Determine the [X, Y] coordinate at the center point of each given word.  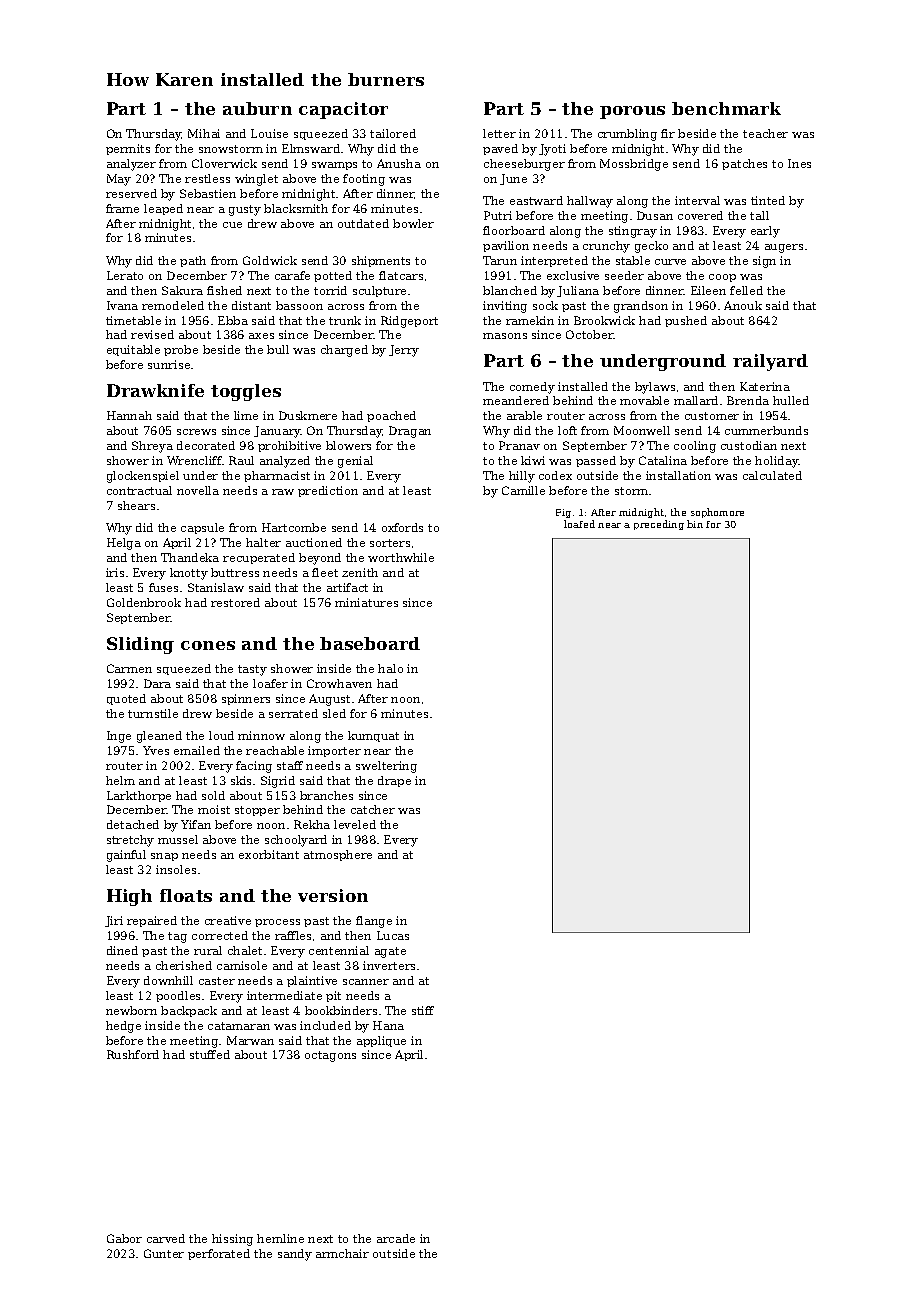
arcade [396, 1238]
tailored [393, 133]
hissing [232, 1240]
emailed [197, 750]
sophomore [717, 513]
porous [632, 112]
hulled [791, 400]
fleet [325, 572]
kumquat [373, 736]
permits [128, 149]
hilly [522, 477]
